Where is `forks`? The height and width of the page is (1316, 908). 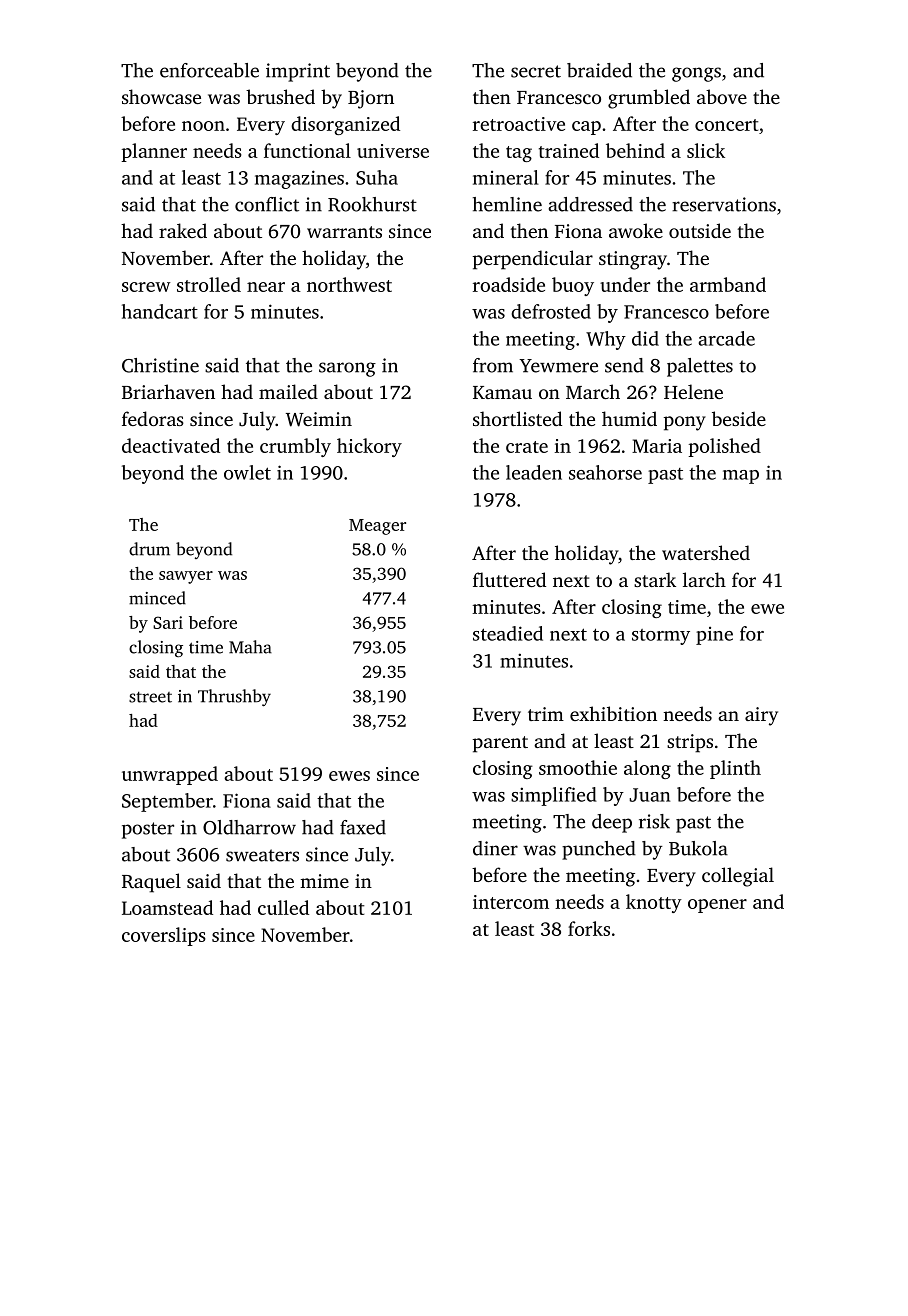
forks is located at coordinates (589, 928).
